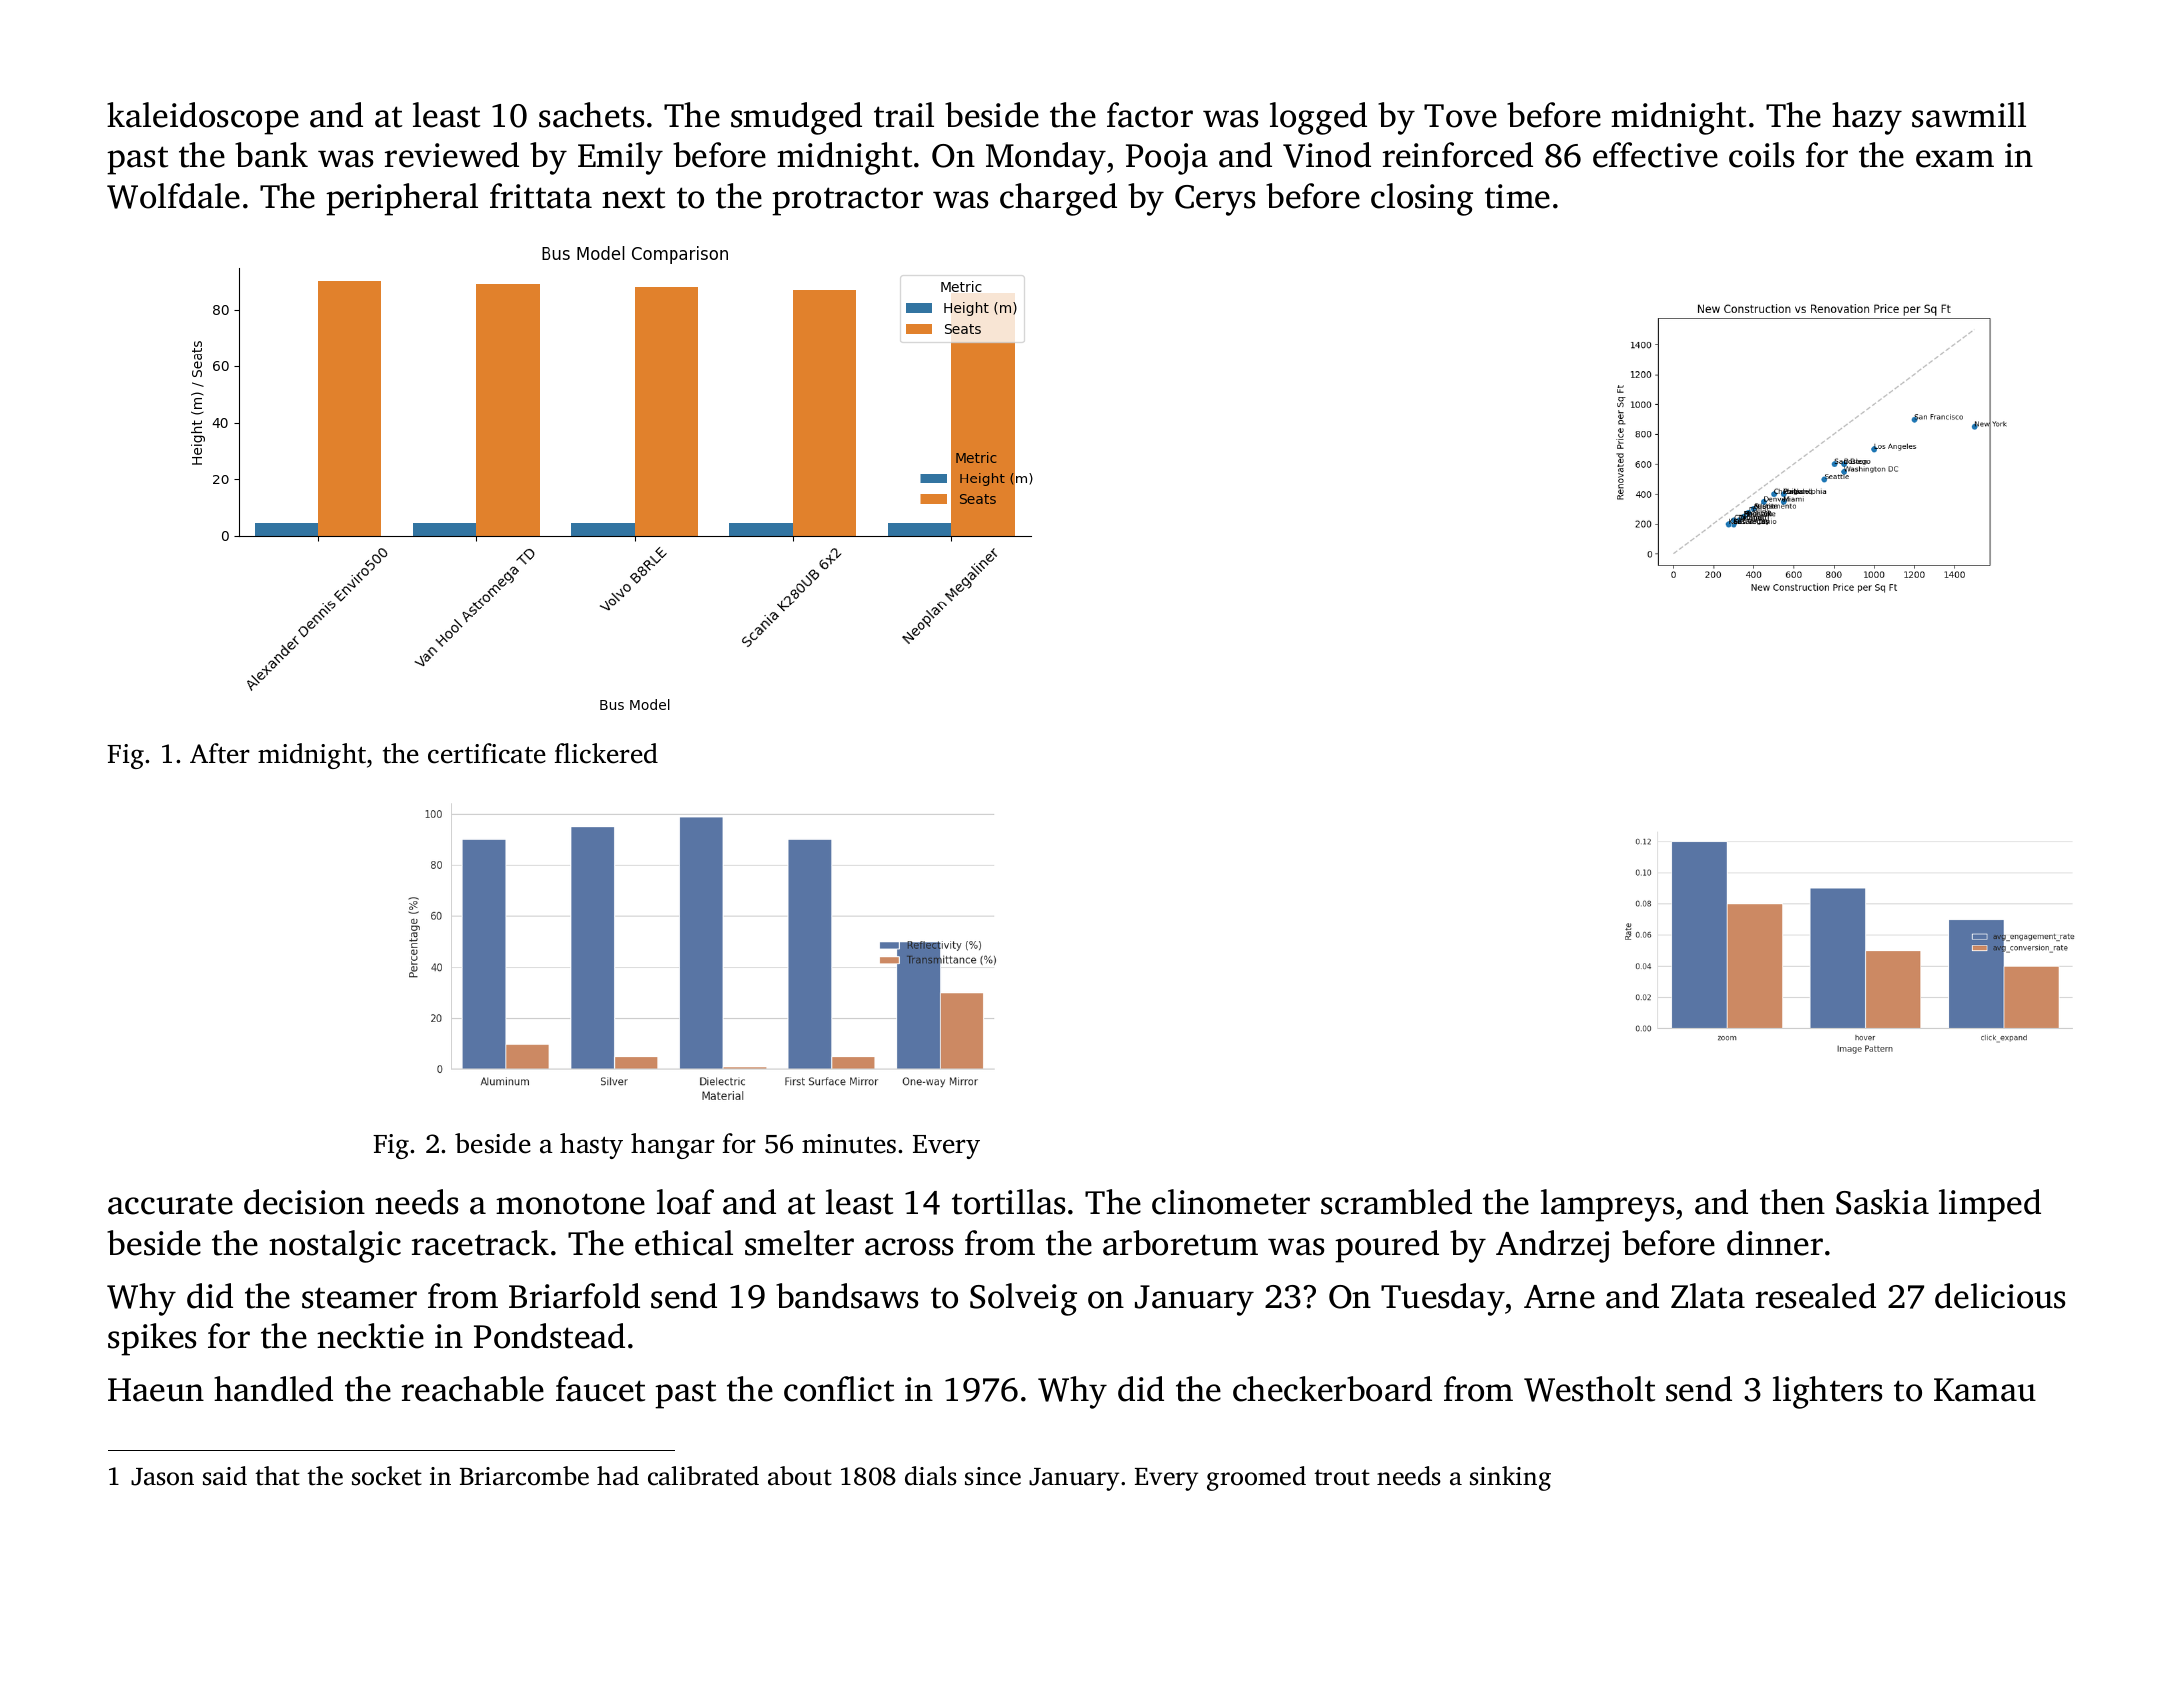 Image resolution: width=2178 pixels, height=1683 pixels. Describe the element at coordinates (606, 753) in the screenshot. I see `flickered` at that location.
